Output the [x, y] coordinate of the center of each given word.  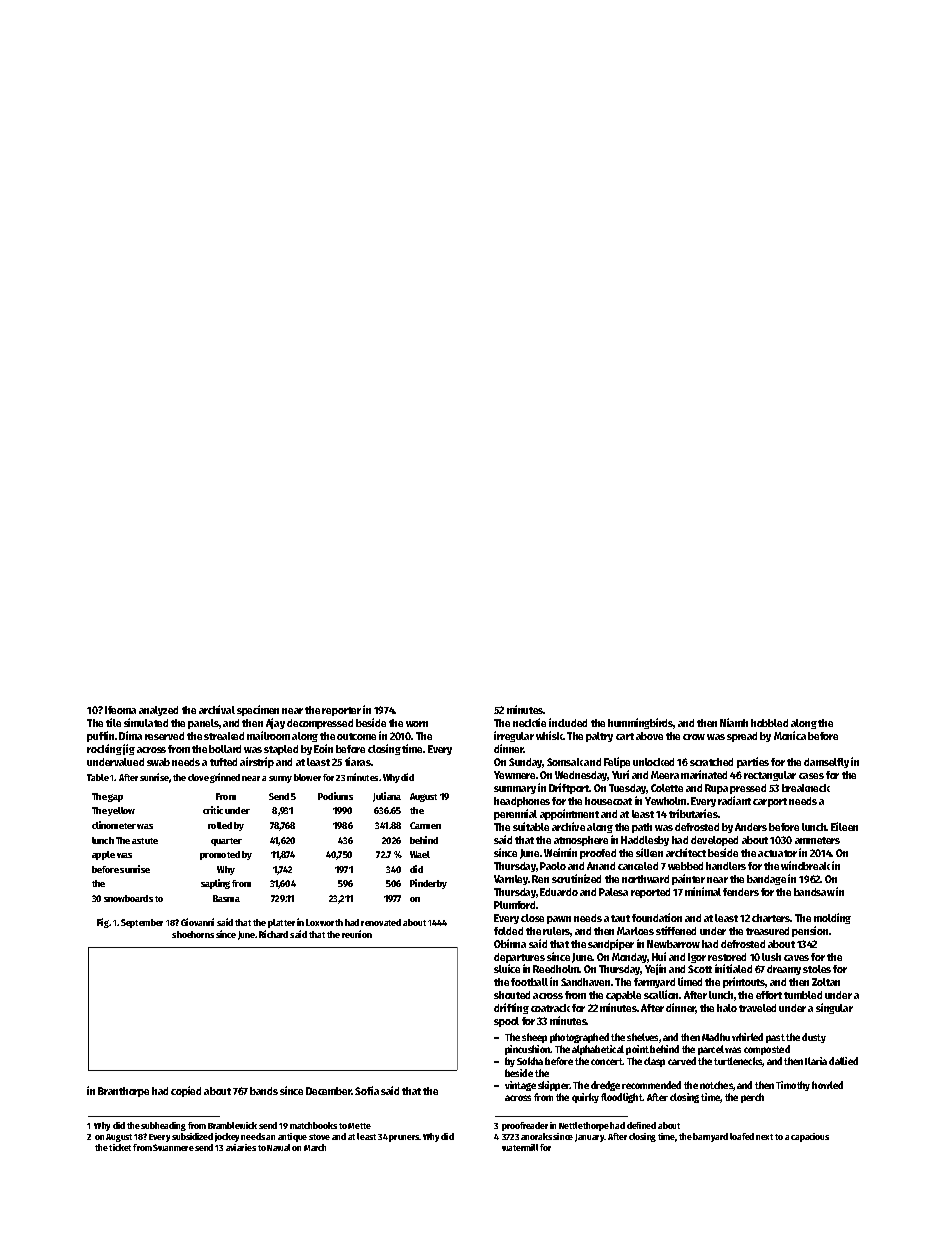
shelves [642, 1037]
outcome [356, 736]
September [142, 923]
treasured [767, 931]
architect [686, 852]
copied [186, 1091]
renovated [381, 922]
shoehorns [193, 934]
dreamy [784, 970]
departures [519, 958]
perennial [515, 814]
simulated [146, 722]
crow [694, 737]
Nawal [278, 1147]
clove [198, 777]
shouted [512, 995]
